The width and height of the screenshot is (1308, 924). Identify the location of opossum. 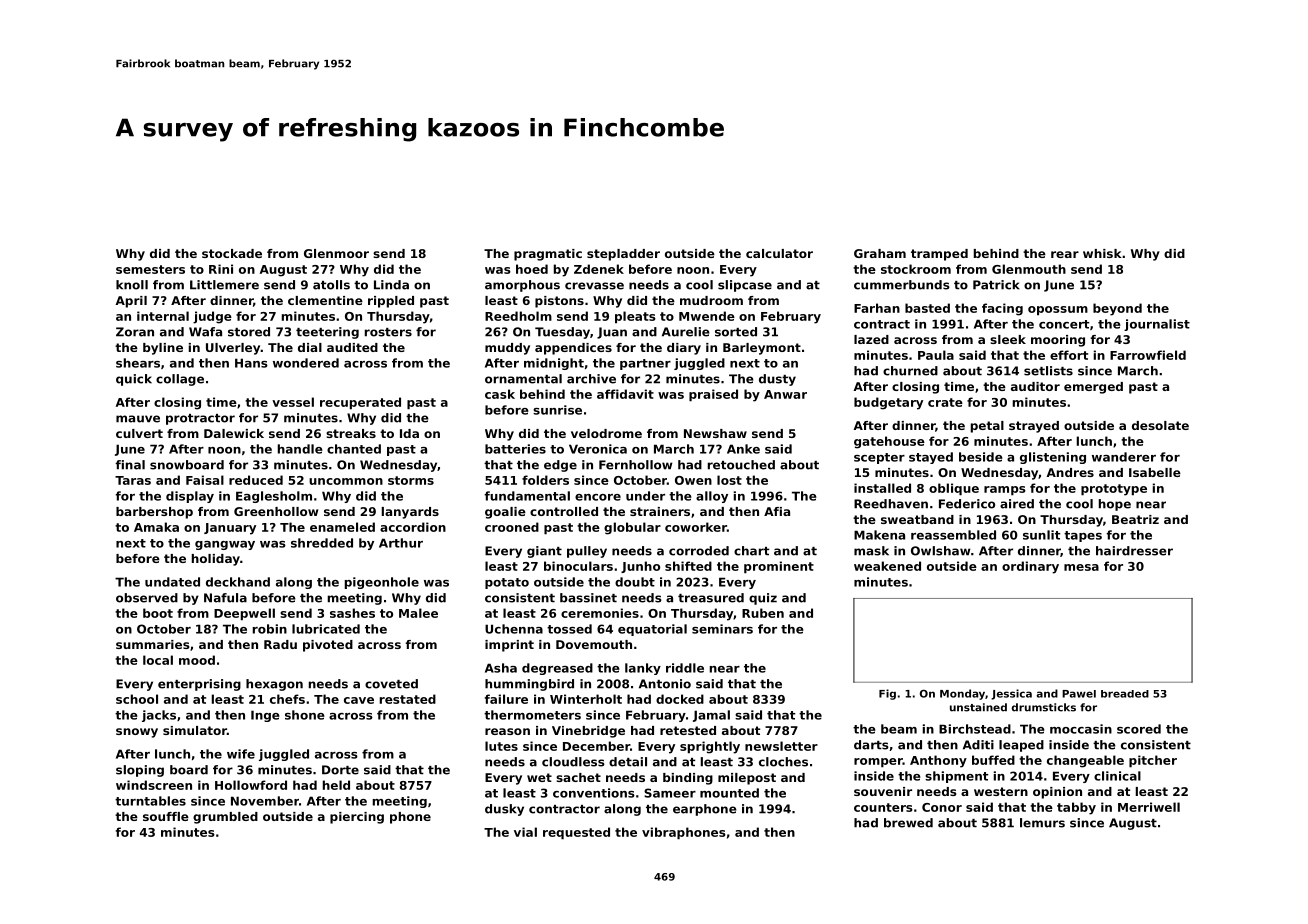
(1058, 311).
